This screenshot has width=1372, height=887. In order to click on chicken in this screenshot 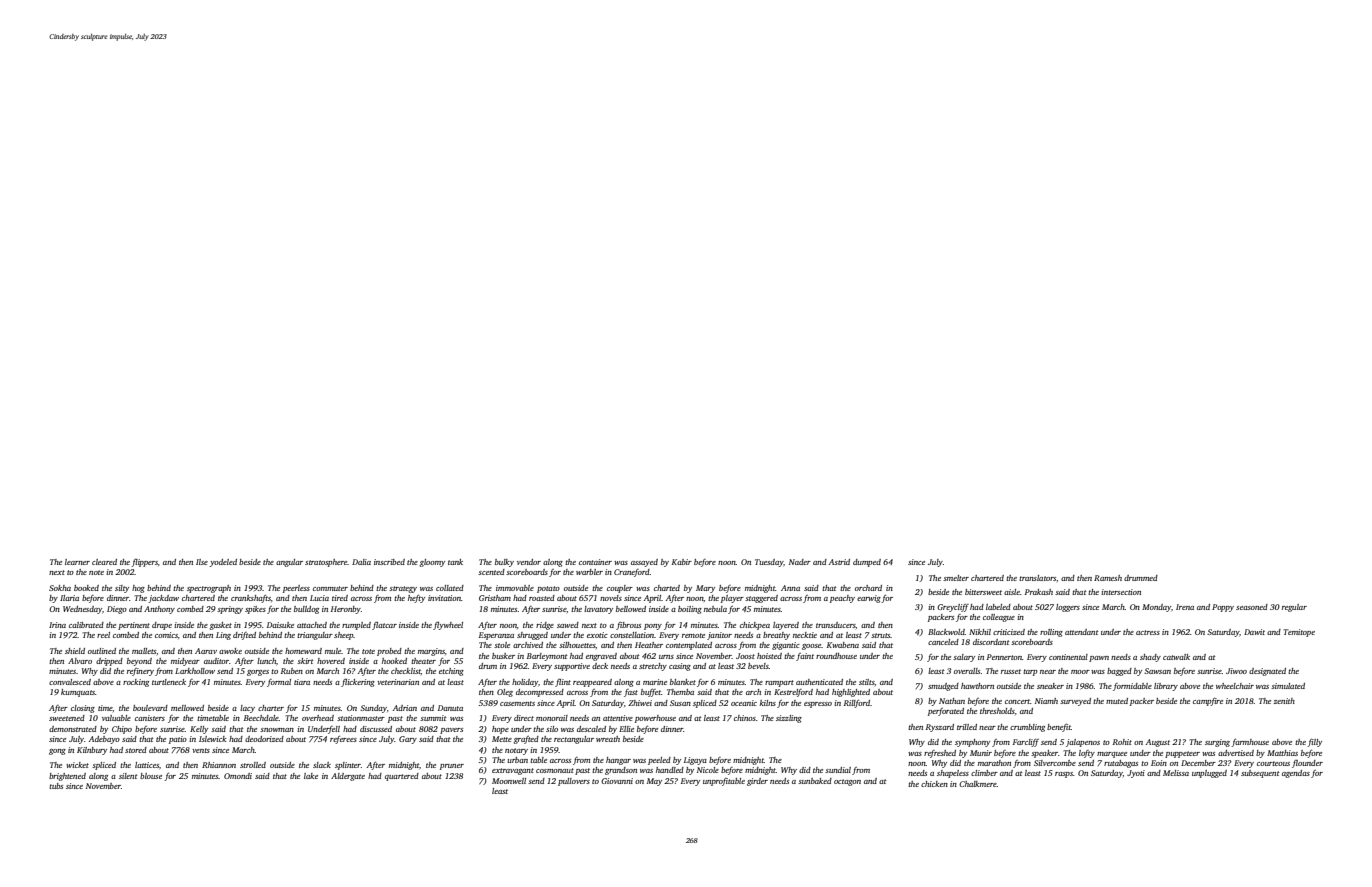, I will do `click(934, 784)`.
